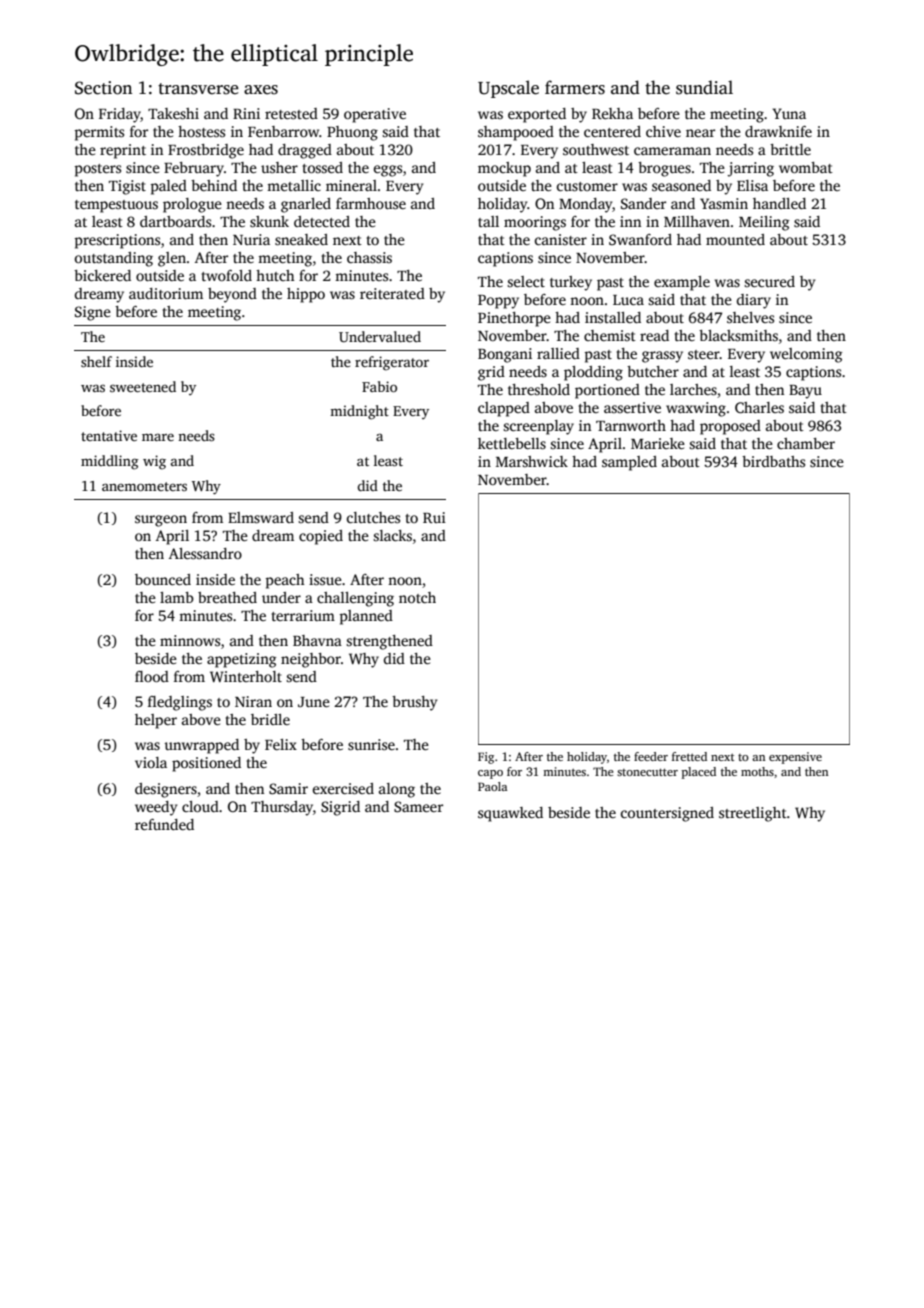 The width and height of the page is (924, 1308). What do you see at coordinates (281, 744) in the page?
I see `Felix` at bounding box center [281, 744].
